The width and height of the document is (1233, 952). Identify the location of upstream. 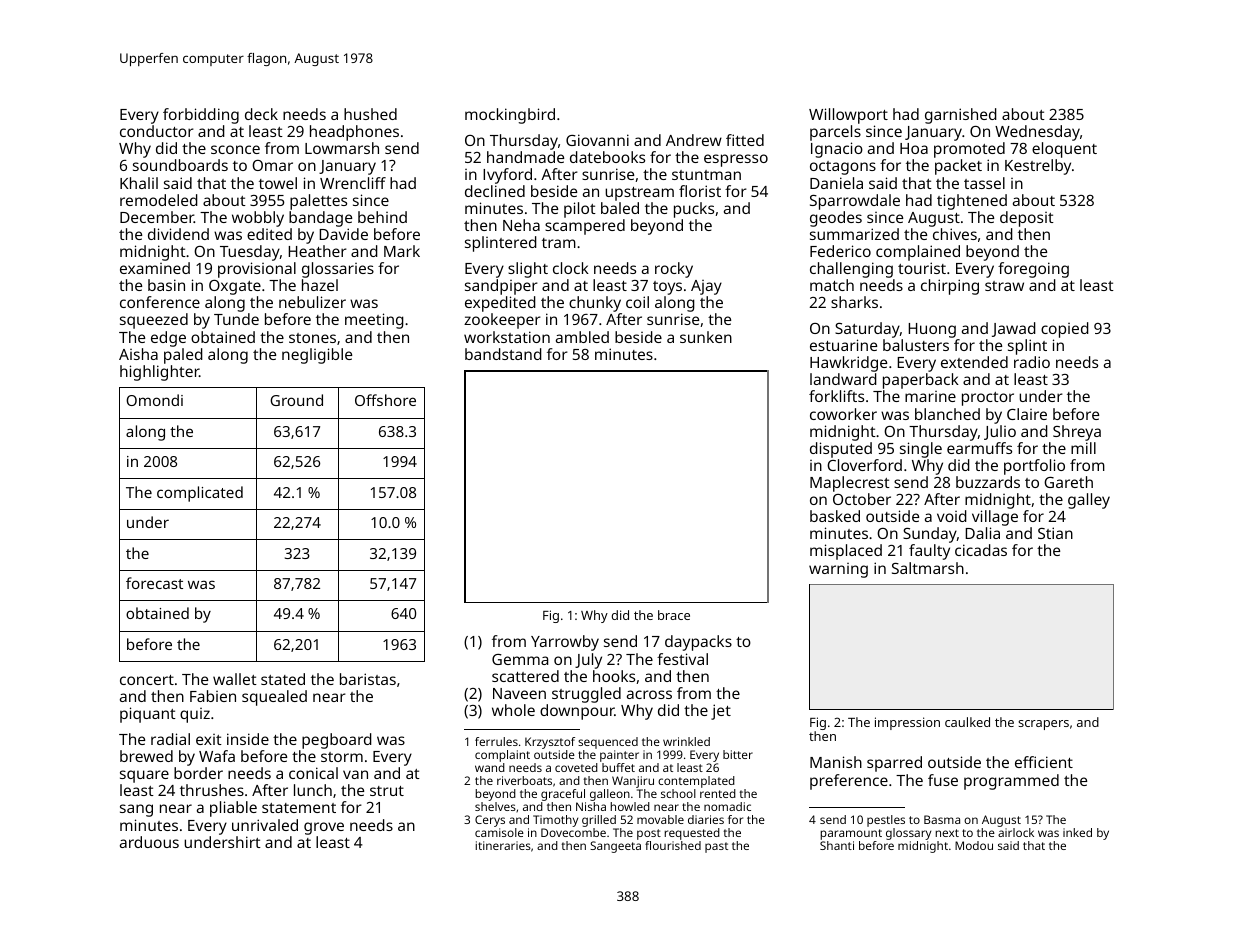
(639, 194).
